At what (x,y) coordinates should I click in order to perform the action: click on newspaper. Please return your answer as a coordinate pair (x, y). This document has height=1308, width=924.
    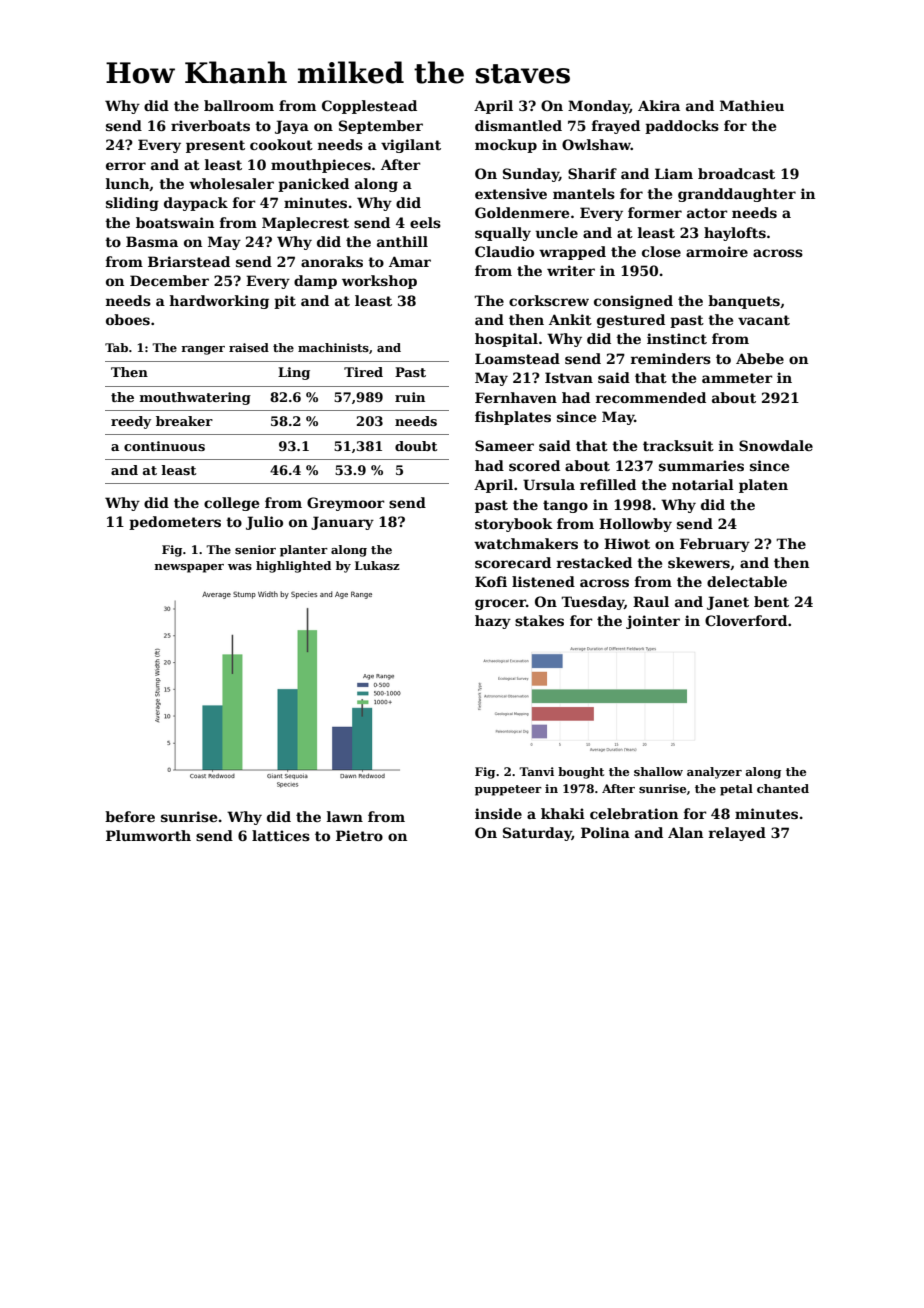
    Looking at the image, I should click on (189, 568).
